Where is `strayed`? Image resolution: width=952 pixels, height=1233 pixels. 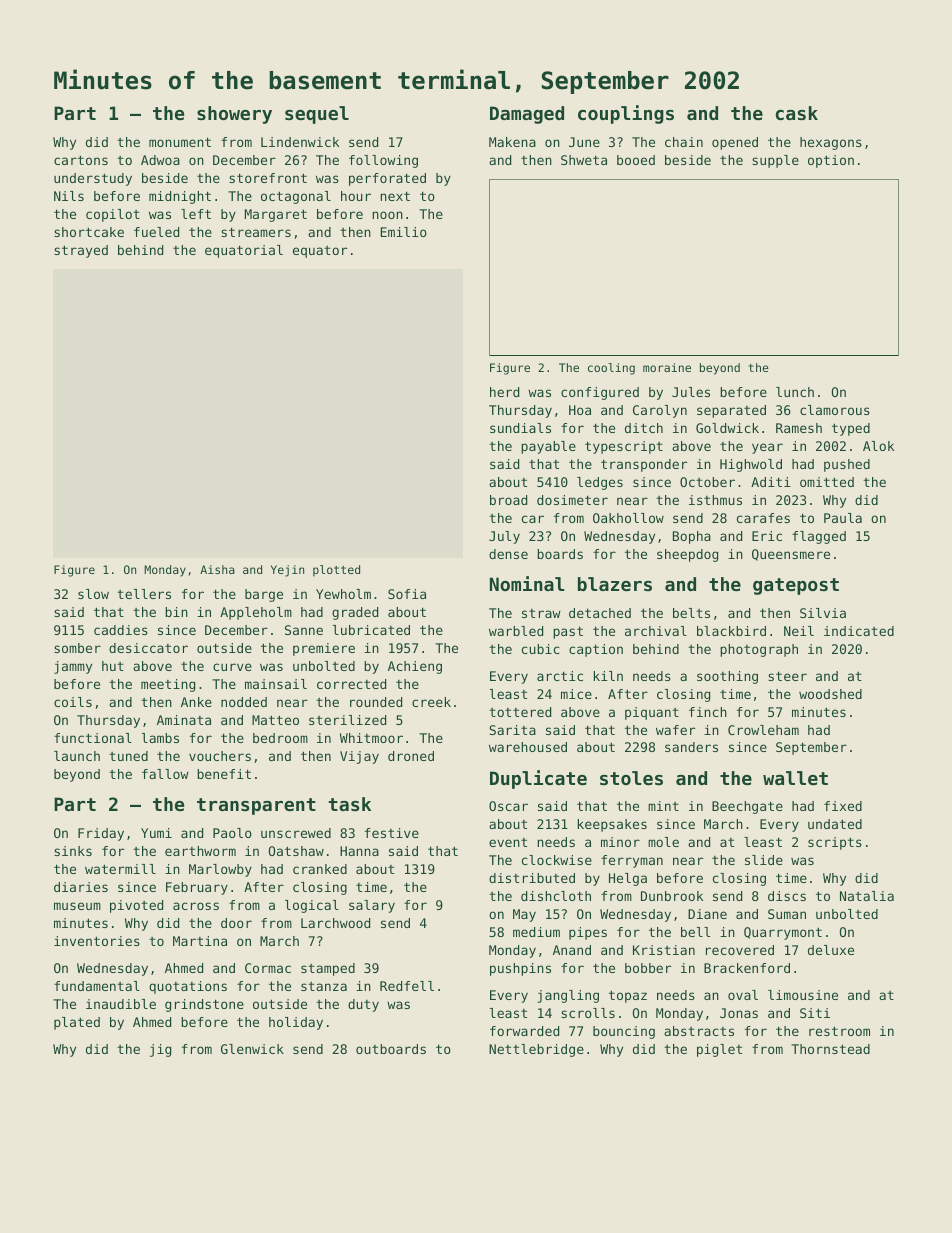
strayed is located at coordinates (81, 251).
